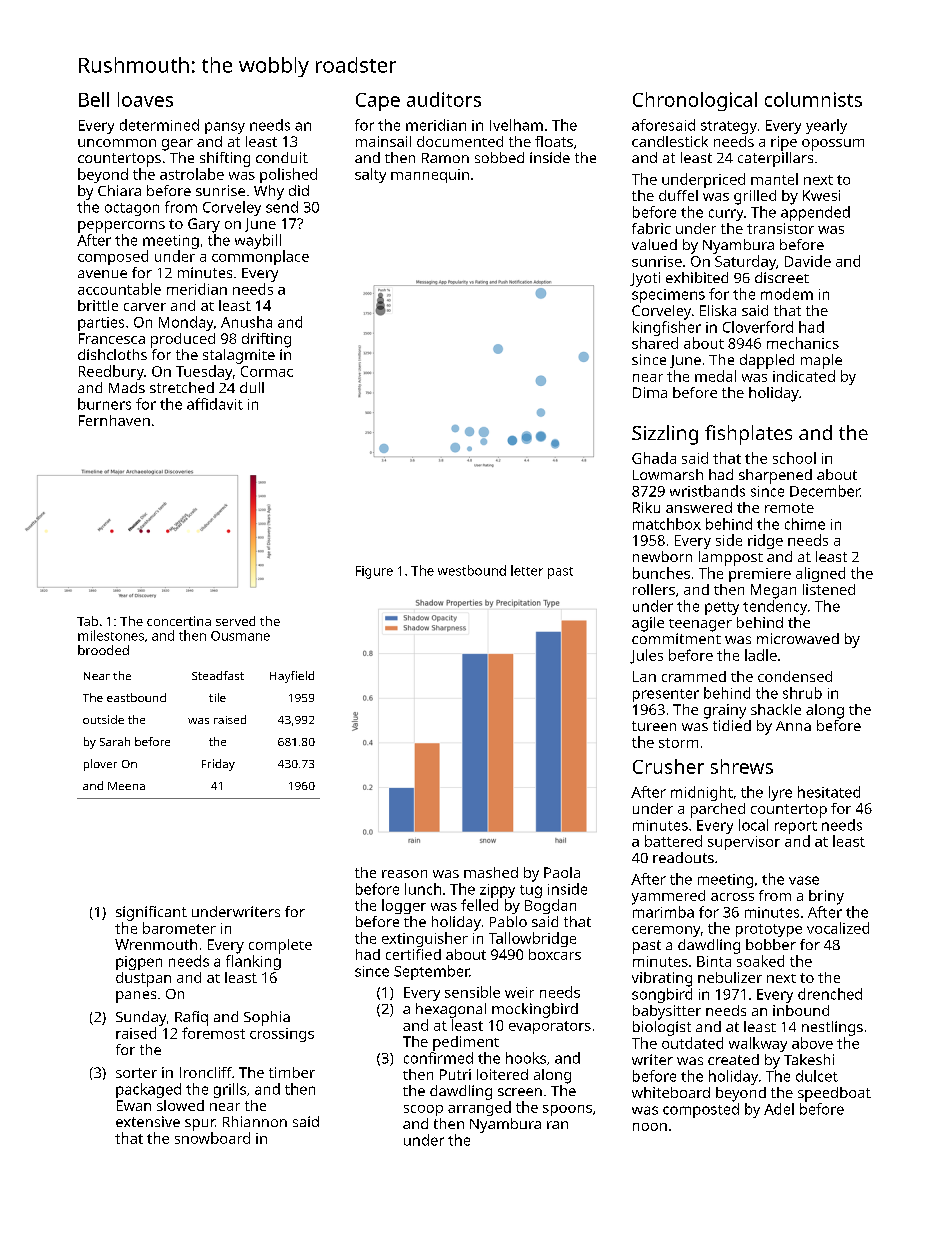  What do you see at coordinates (650, 1127) in the page?
I see `noon` at bounding box center [650, 1127].
